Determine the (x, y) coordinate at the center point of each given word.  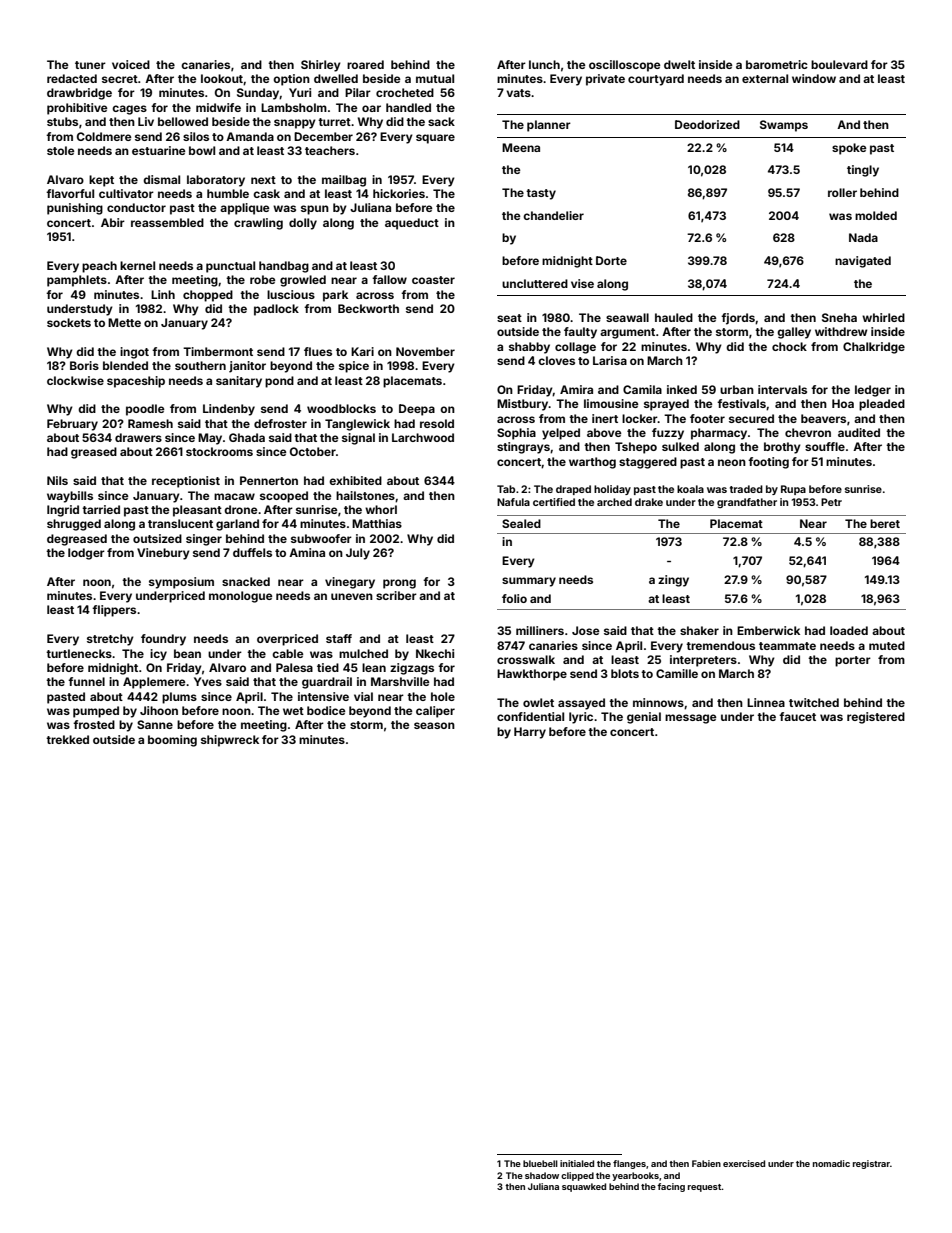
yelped (561, 434)
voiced (131, 64)
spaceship (136, 382)
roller (842, 192)
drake (649, 502)
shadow (542, 1175)
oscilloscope (625, 66)
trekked (67, 739)
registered (876, 718)
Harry (530, 733)
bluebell (540, 1163)
